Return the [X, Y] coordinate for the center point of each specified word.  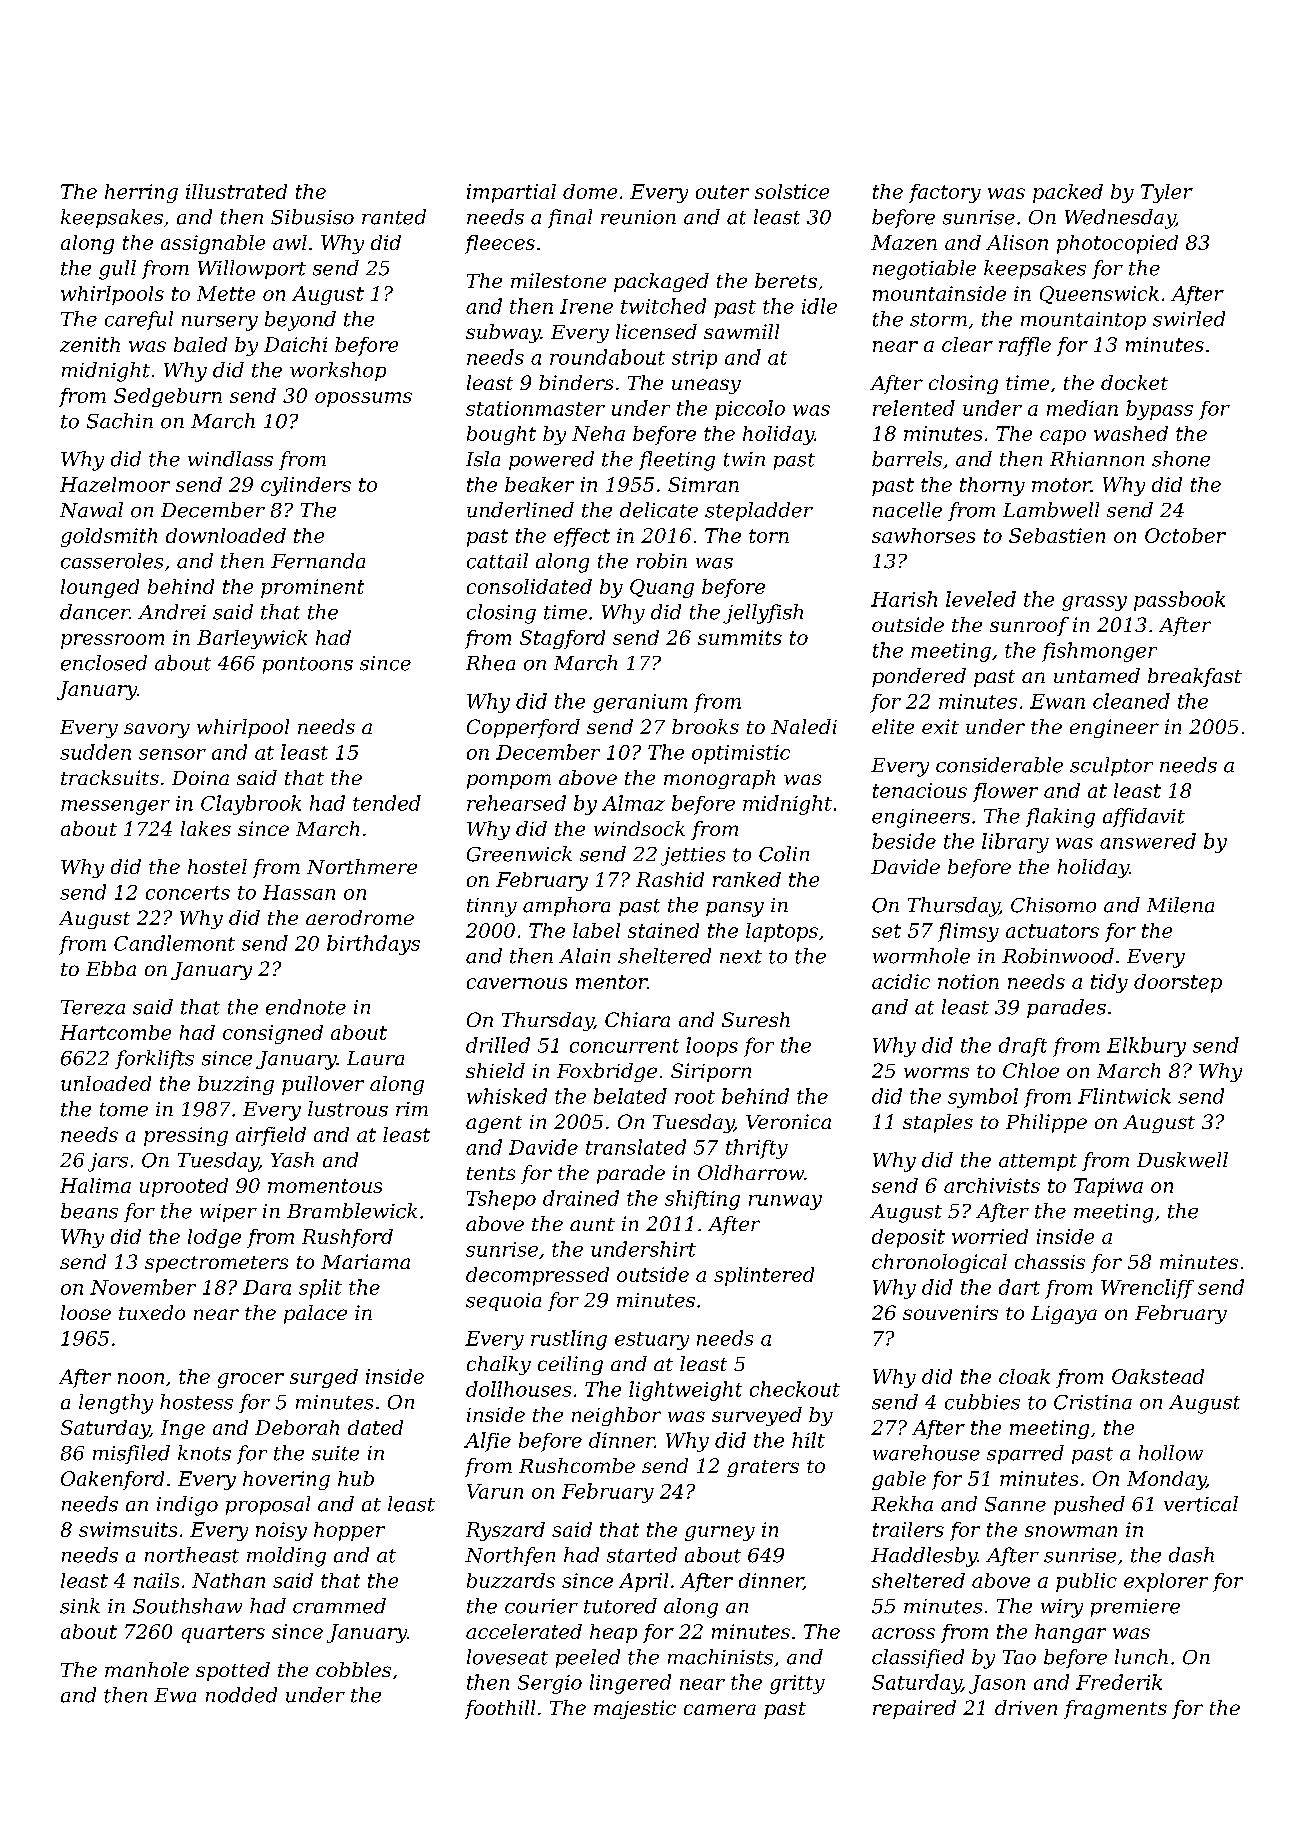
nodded [241, 1695]
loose [86, 1312]
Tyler [1167, 193]
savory [157, 730]
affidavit [1144, 817]
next [741, 957]
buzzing [236, 1085]
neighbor [616, 1416]
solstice [792, 191]
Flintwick [1124, 1096]
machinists [720, 1657]
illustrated [236, 191]
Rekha [902, 1504]
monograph [719, 779]
